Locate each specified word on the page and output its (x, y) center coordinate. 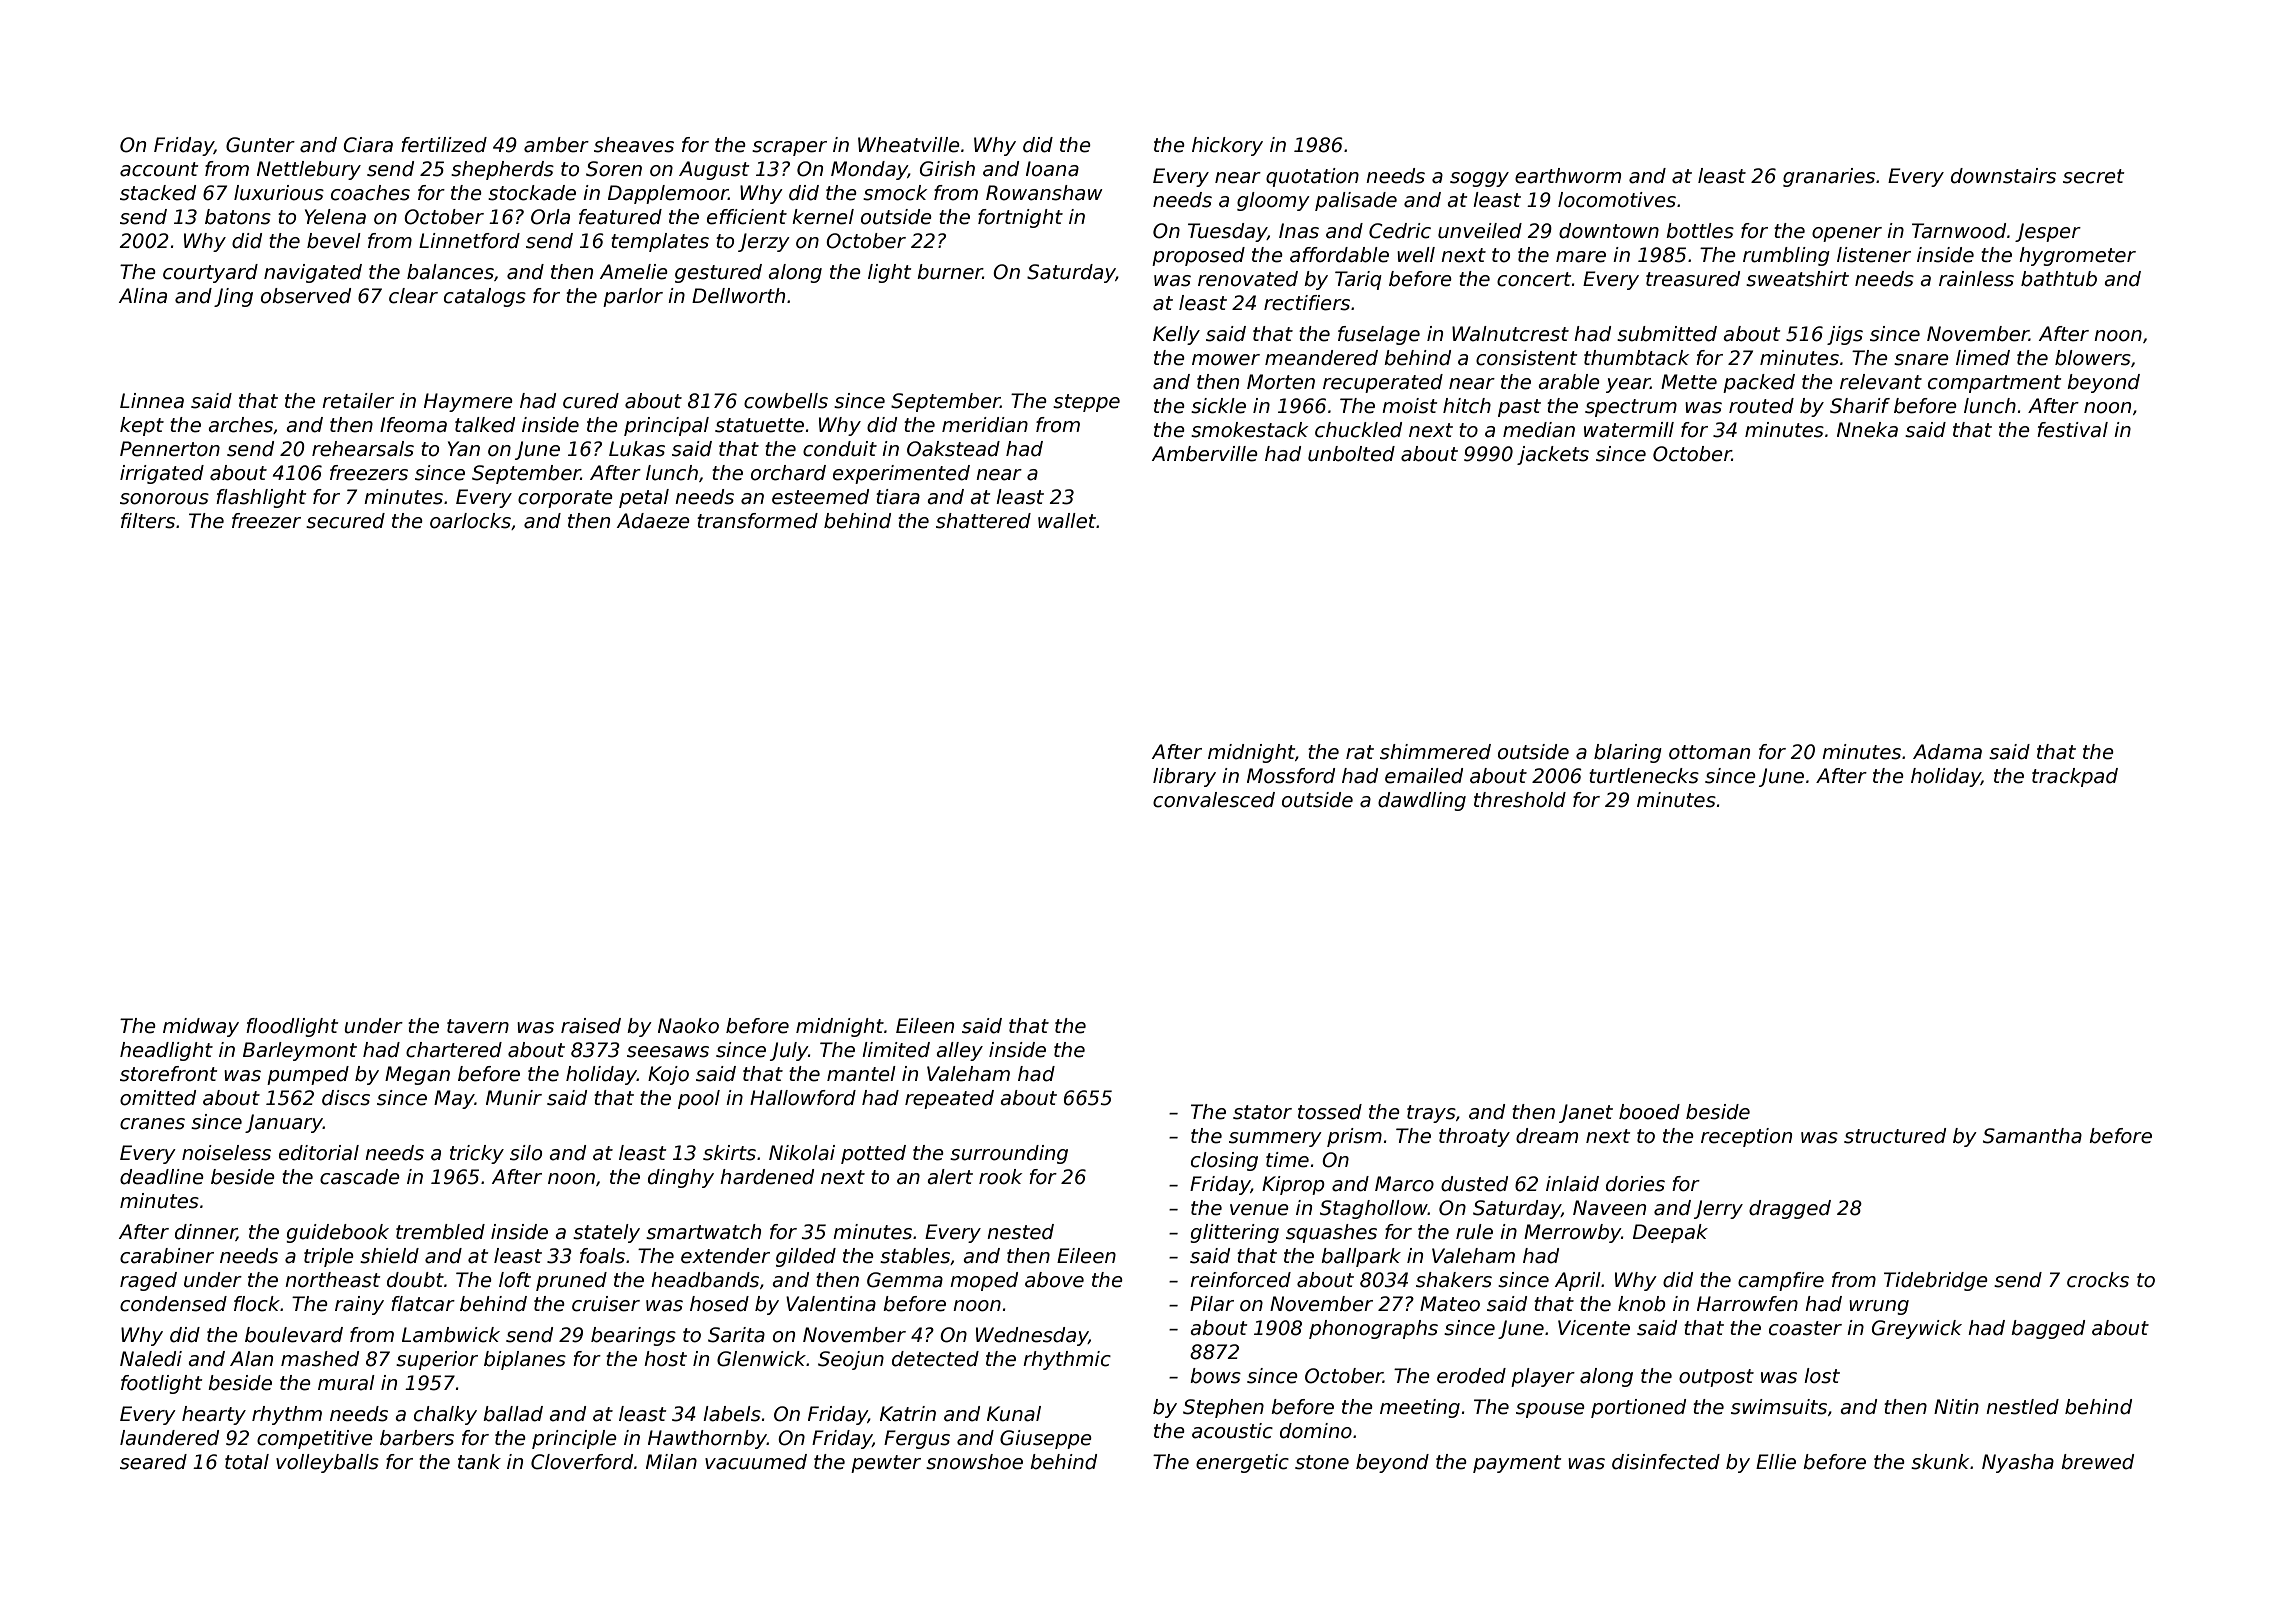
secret (2093, 176)
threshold (1520, 800)
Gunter (260, 145)
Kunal (1014, 1414)
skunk (1940, 1462)
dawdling (1422, 801)
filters (148, 521)
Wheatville (909, 145)
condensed (173, 1304)
